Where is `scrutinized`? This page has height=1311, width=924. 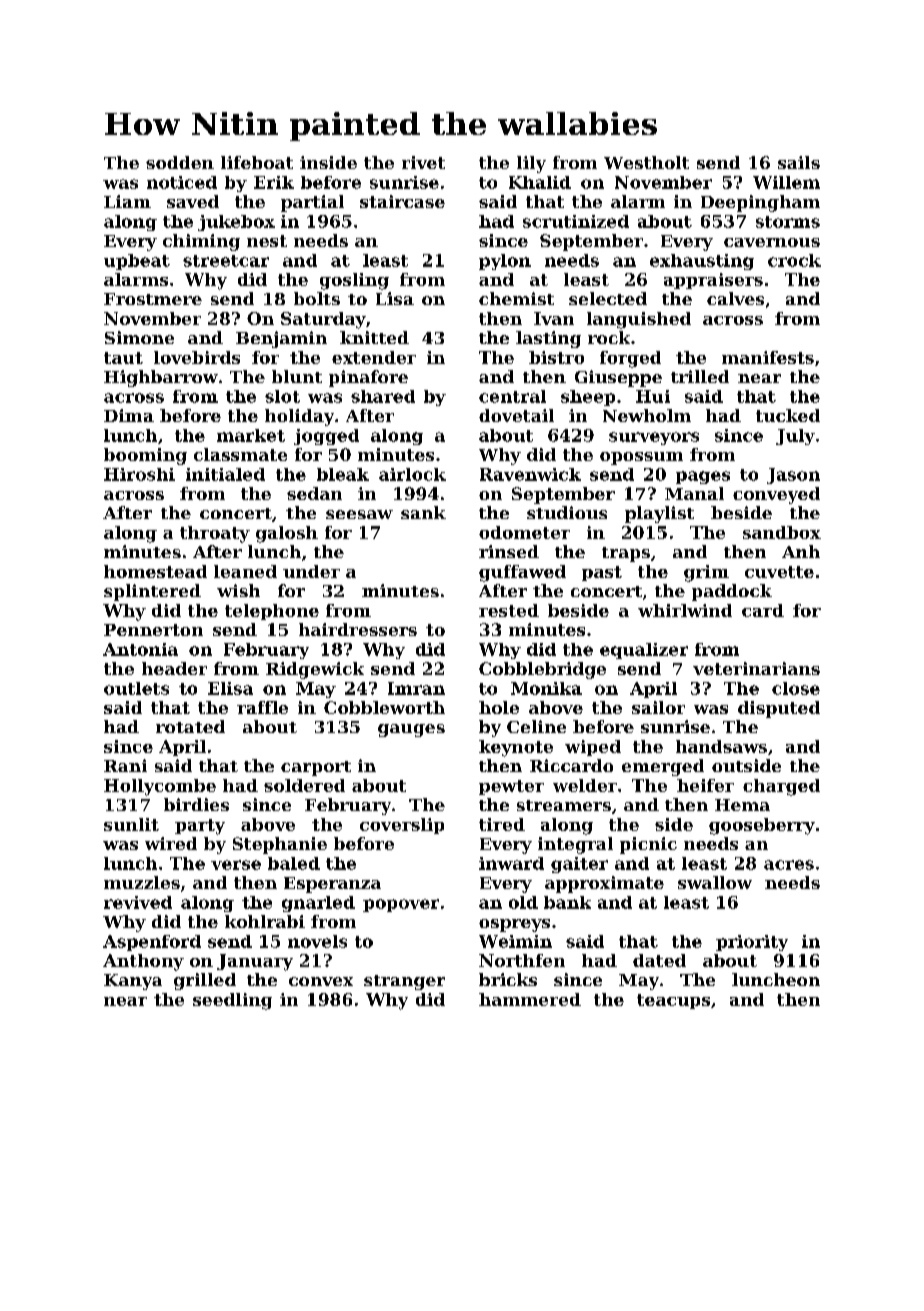
scrutinized is located at coordinates (576, 221).
